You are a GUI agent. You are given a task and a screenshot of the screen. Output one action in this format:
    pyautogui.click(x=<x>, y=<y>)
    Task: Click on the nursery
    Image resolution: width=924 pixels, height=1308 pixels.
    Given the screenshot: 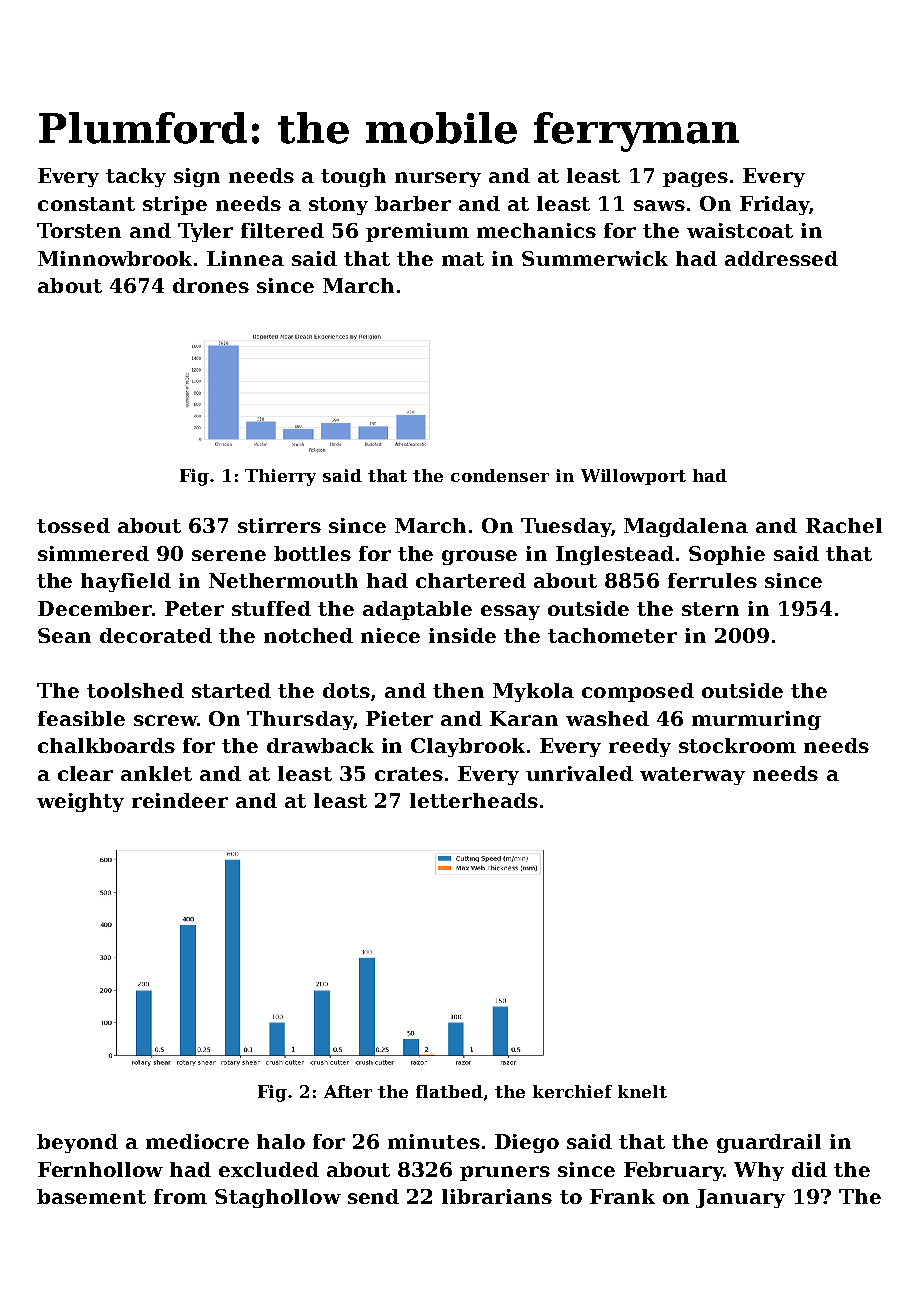 What is the action you would take?
    pyautogui.click(x=438, y=179)
